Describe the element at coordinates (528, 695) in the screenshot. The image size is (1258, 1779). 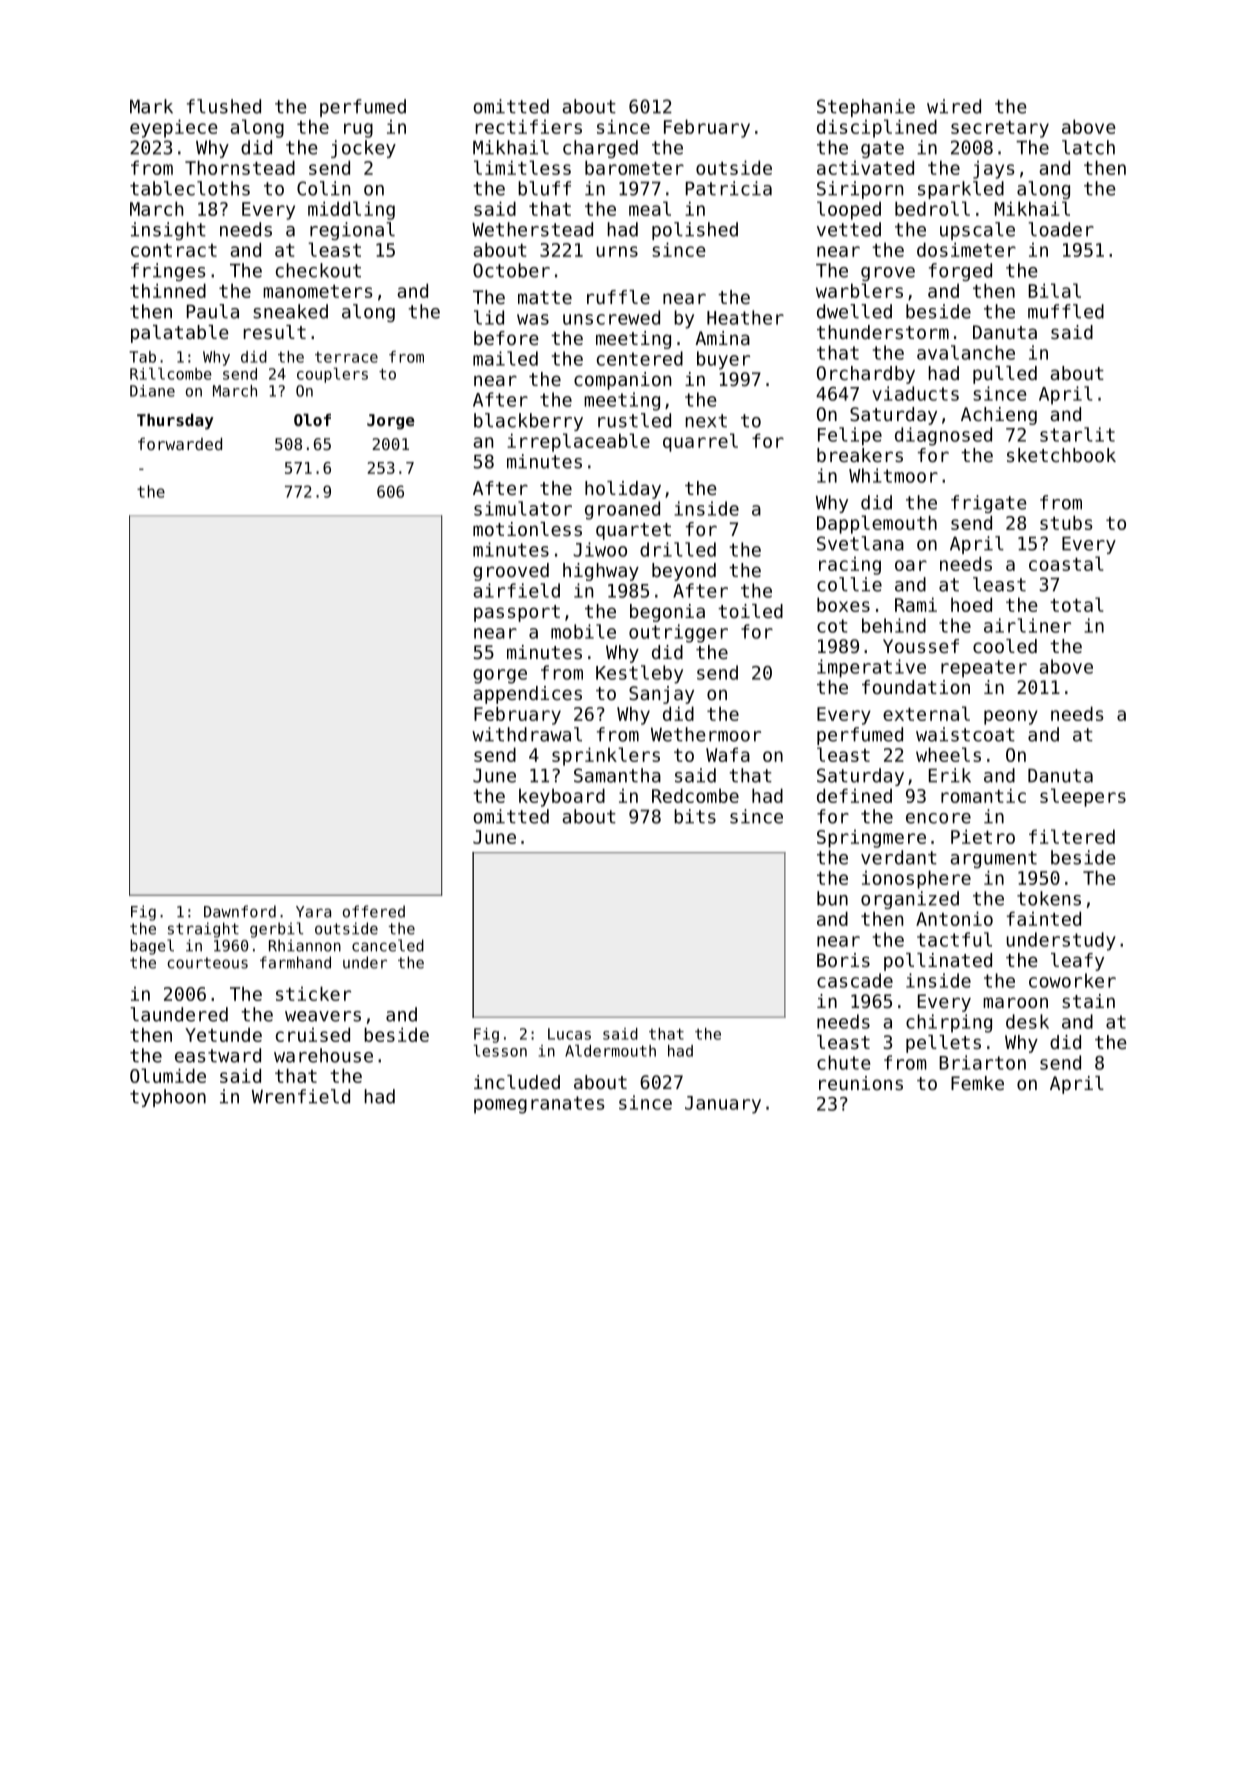
I see `appendices` at that location.
